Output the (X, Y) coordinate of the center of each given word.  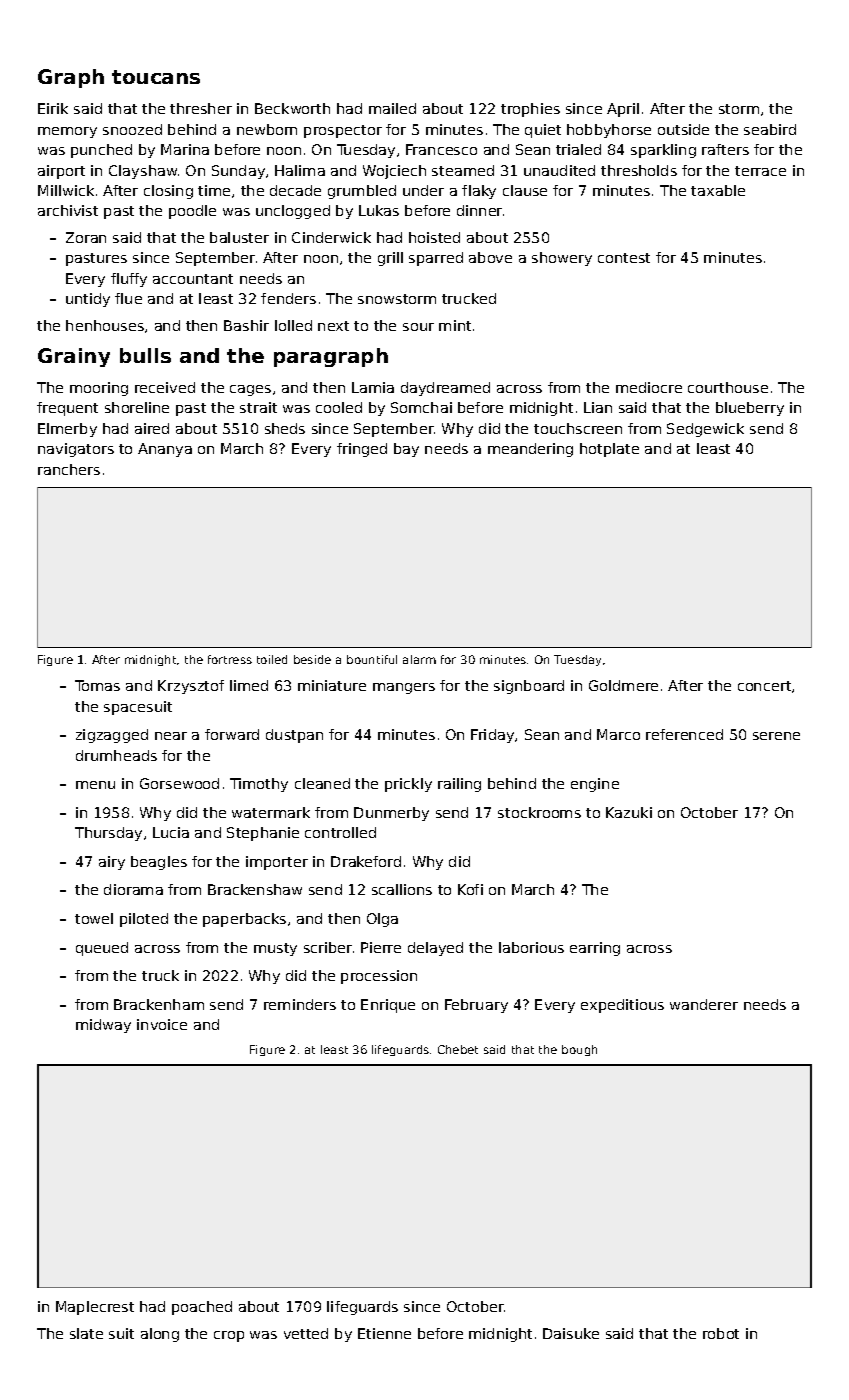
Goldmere (623, 685)
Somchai (421, 407)
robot (721, 1333)
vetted (306, 1333)
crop (229, 1336)
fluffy (129, 280)
